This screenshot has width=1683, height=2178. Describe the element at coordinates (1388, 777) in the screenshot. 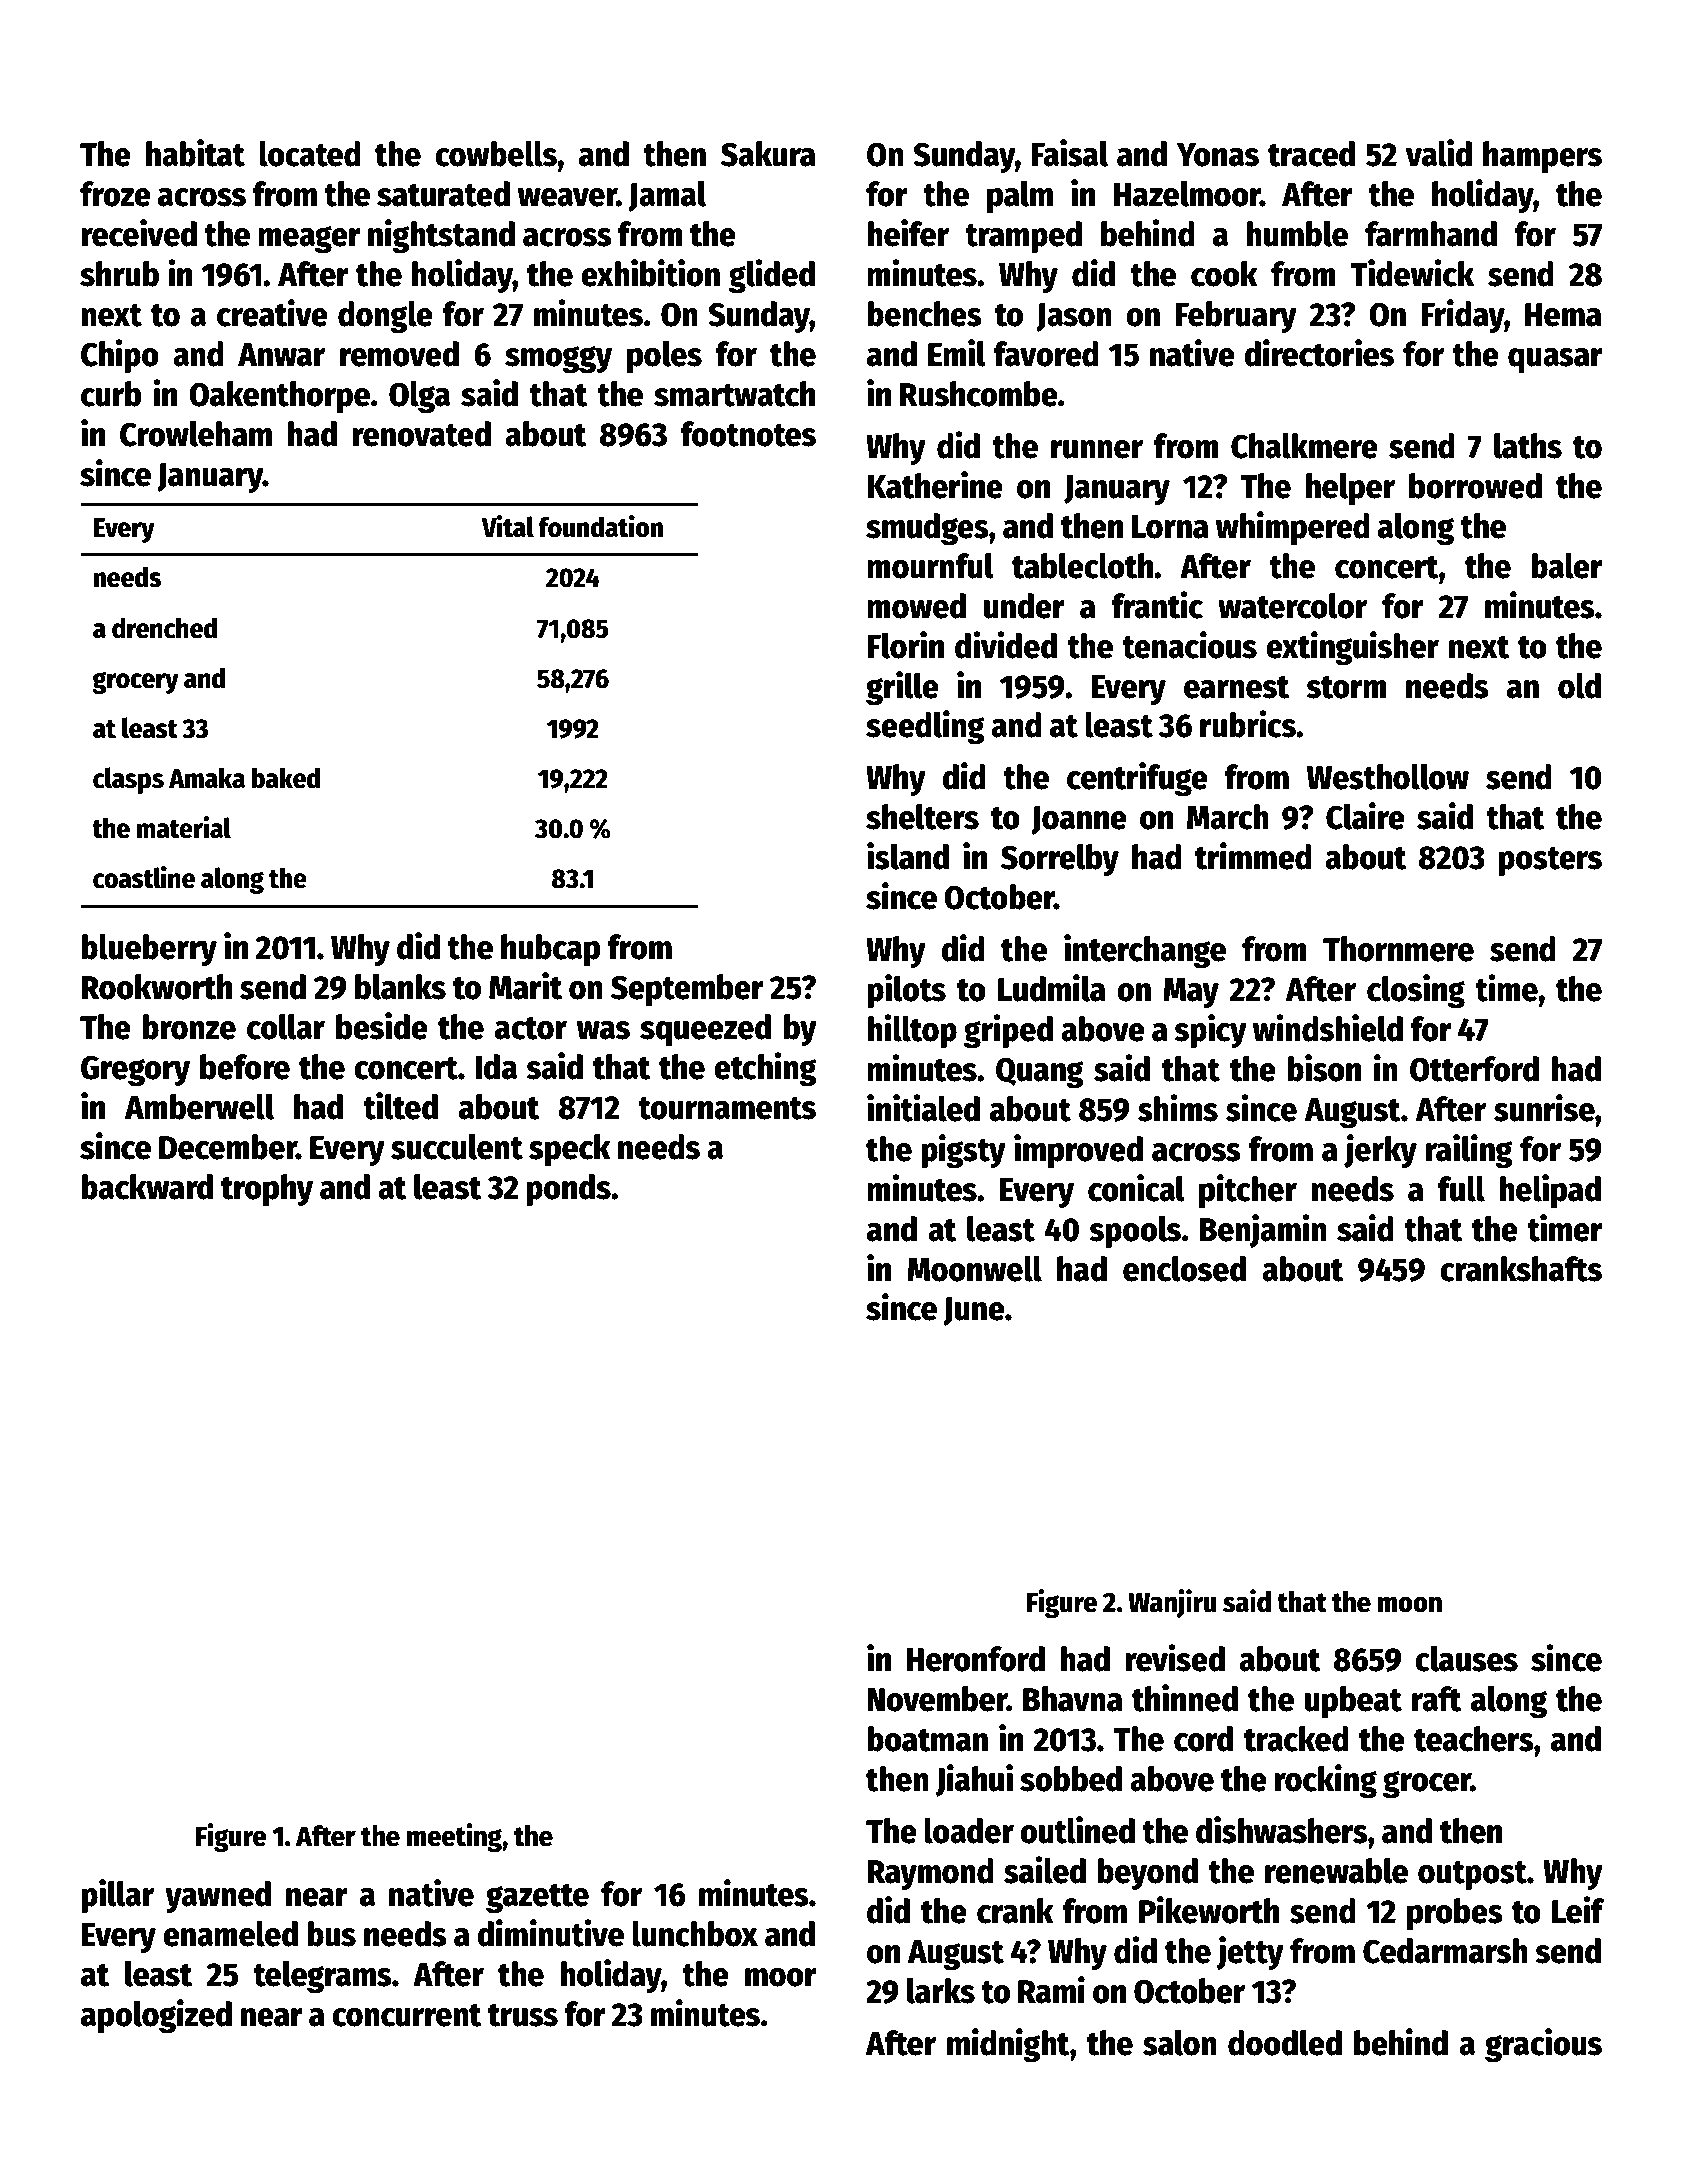

I see `Westhollow` at that location.
